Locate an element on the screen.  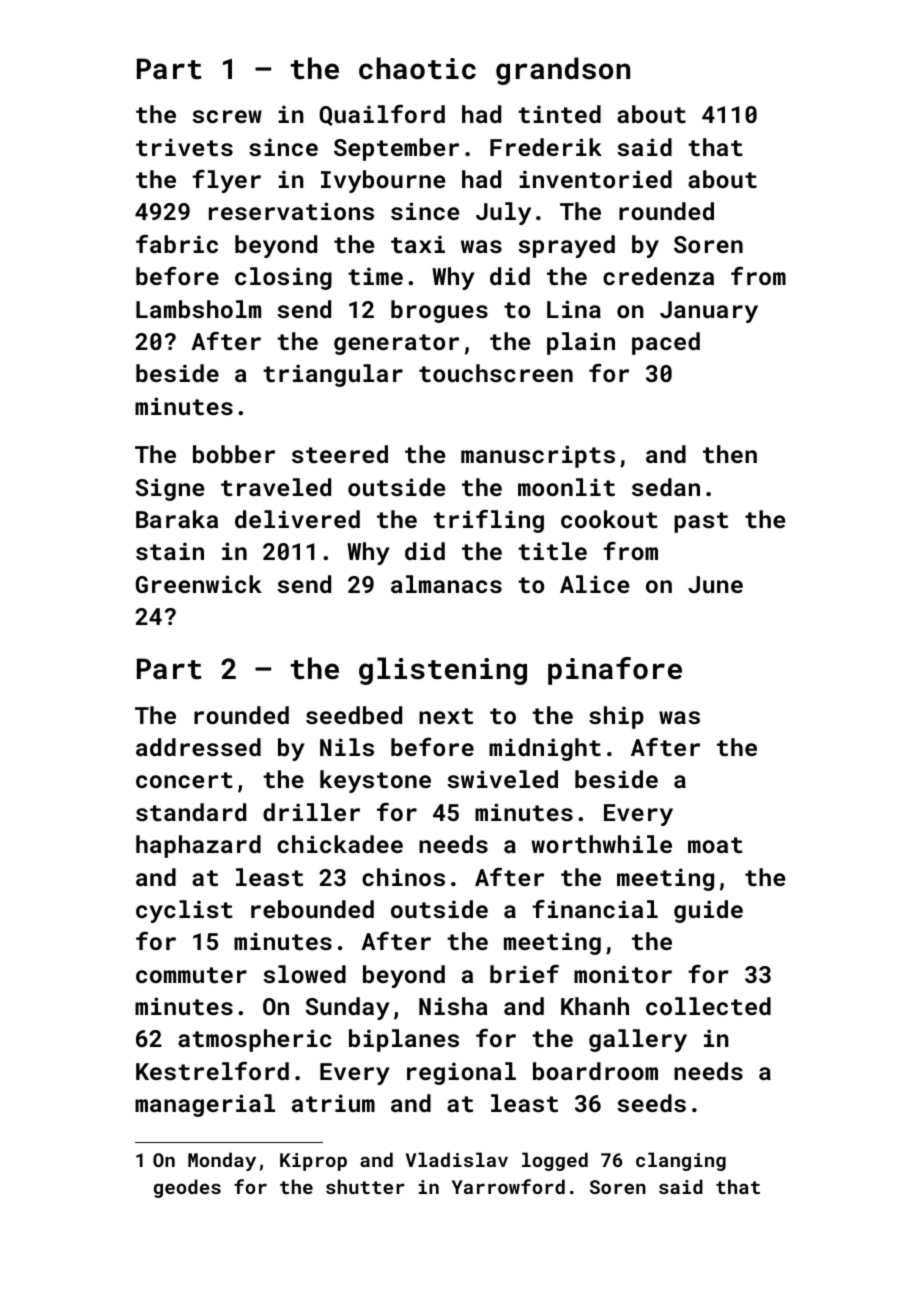
sedan is located at coordinates (666, 487).
